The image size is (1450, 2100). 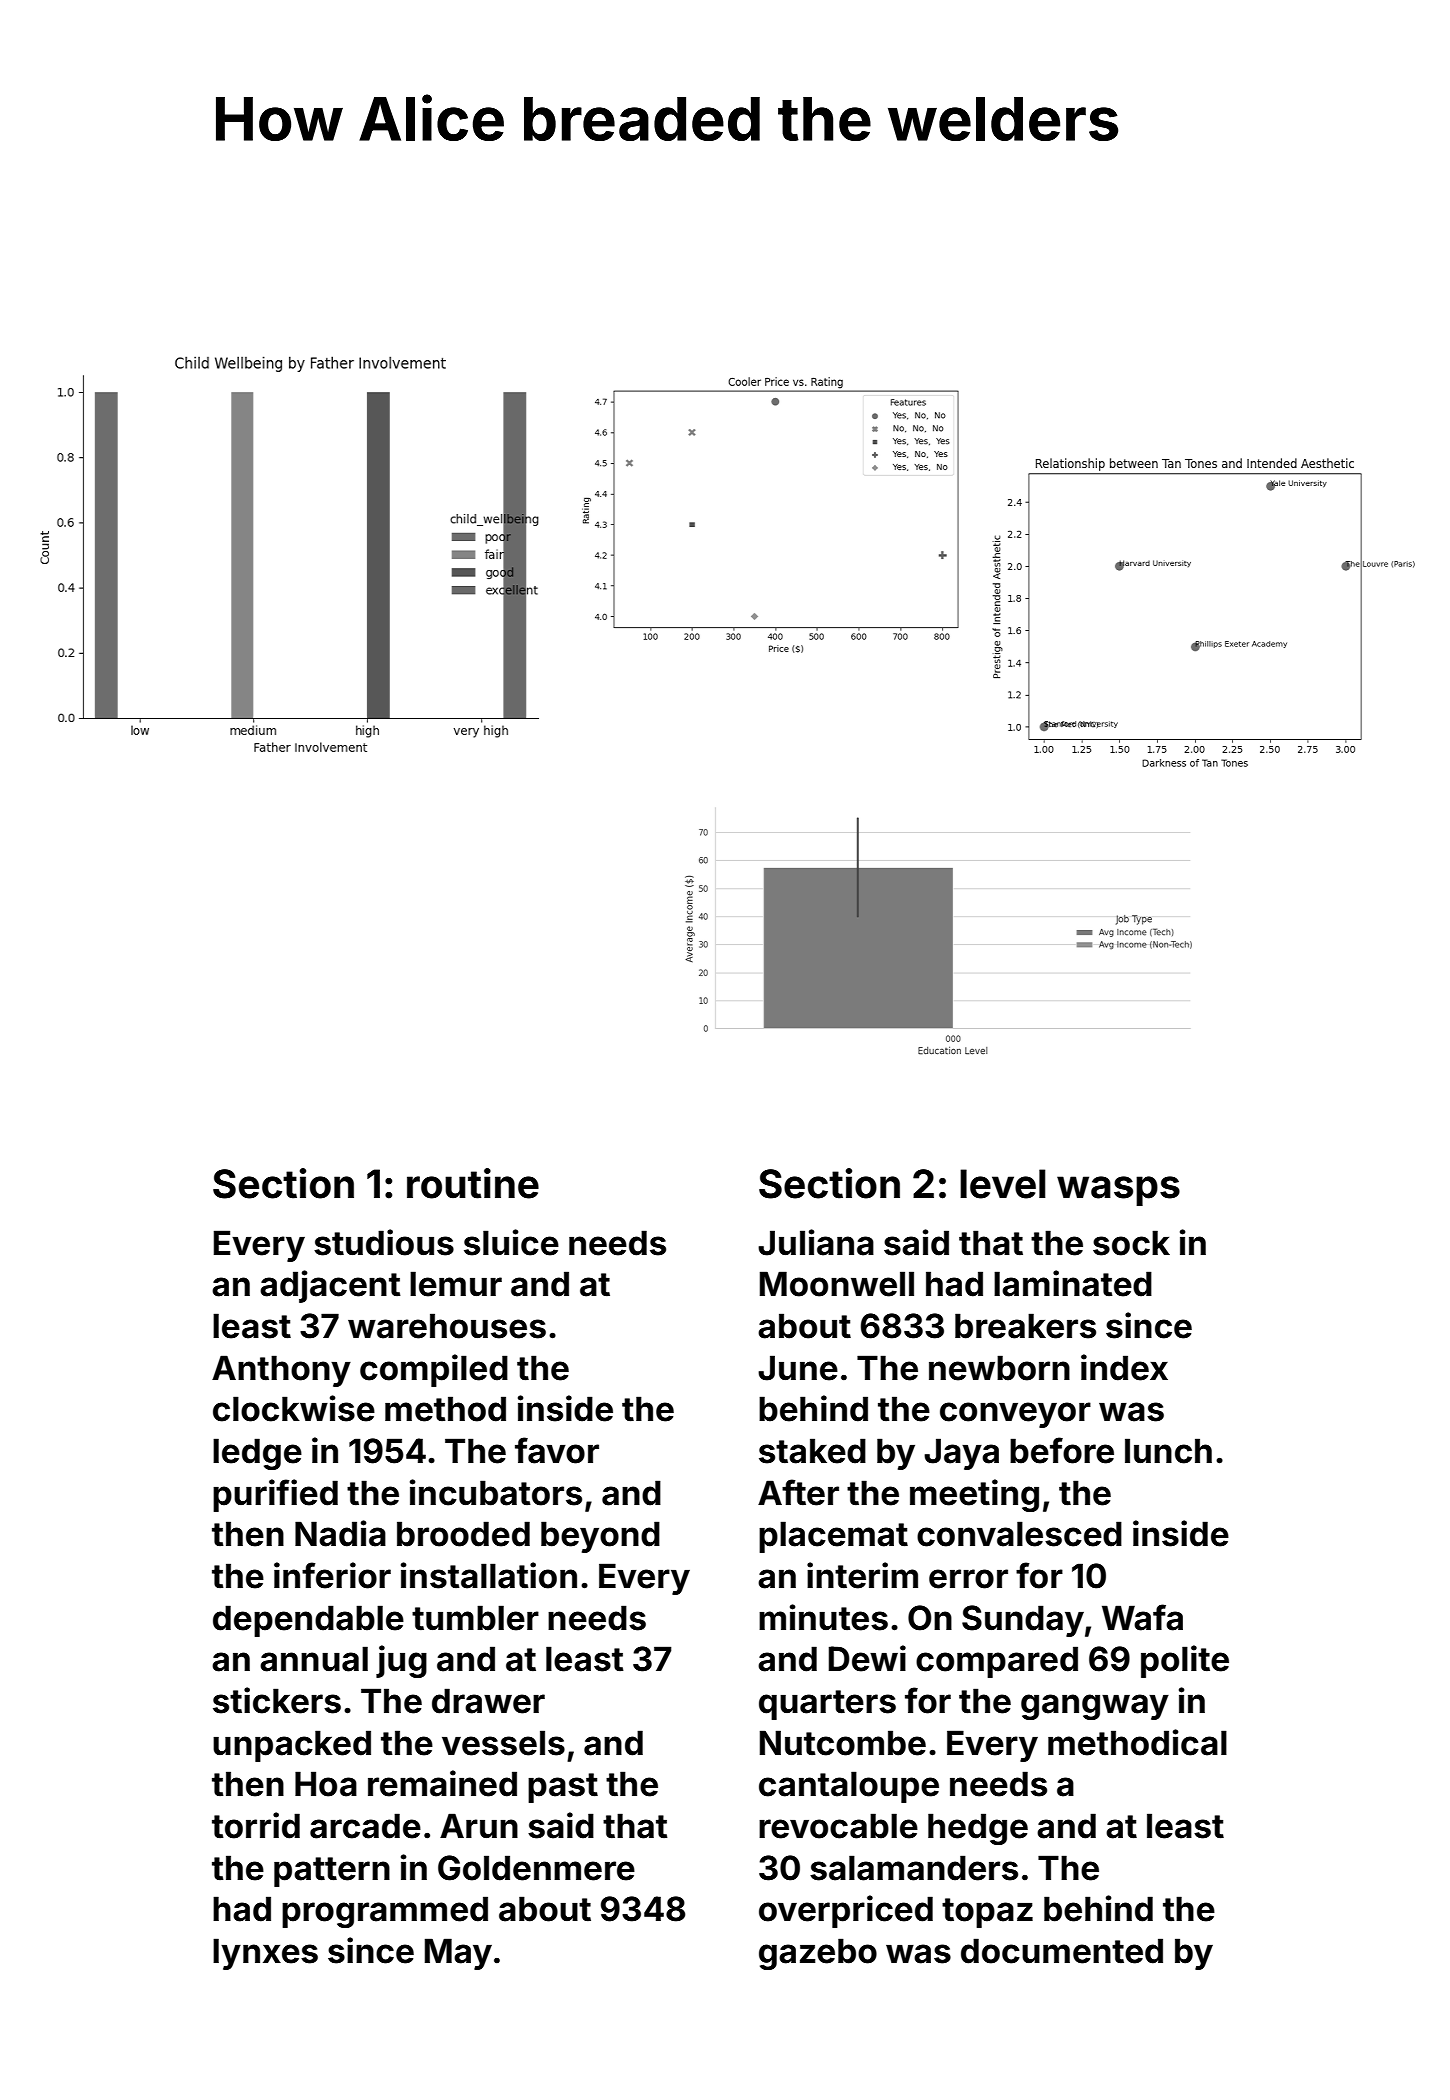 I want to click on Nutcombe, so click(x=843, y=1743).
